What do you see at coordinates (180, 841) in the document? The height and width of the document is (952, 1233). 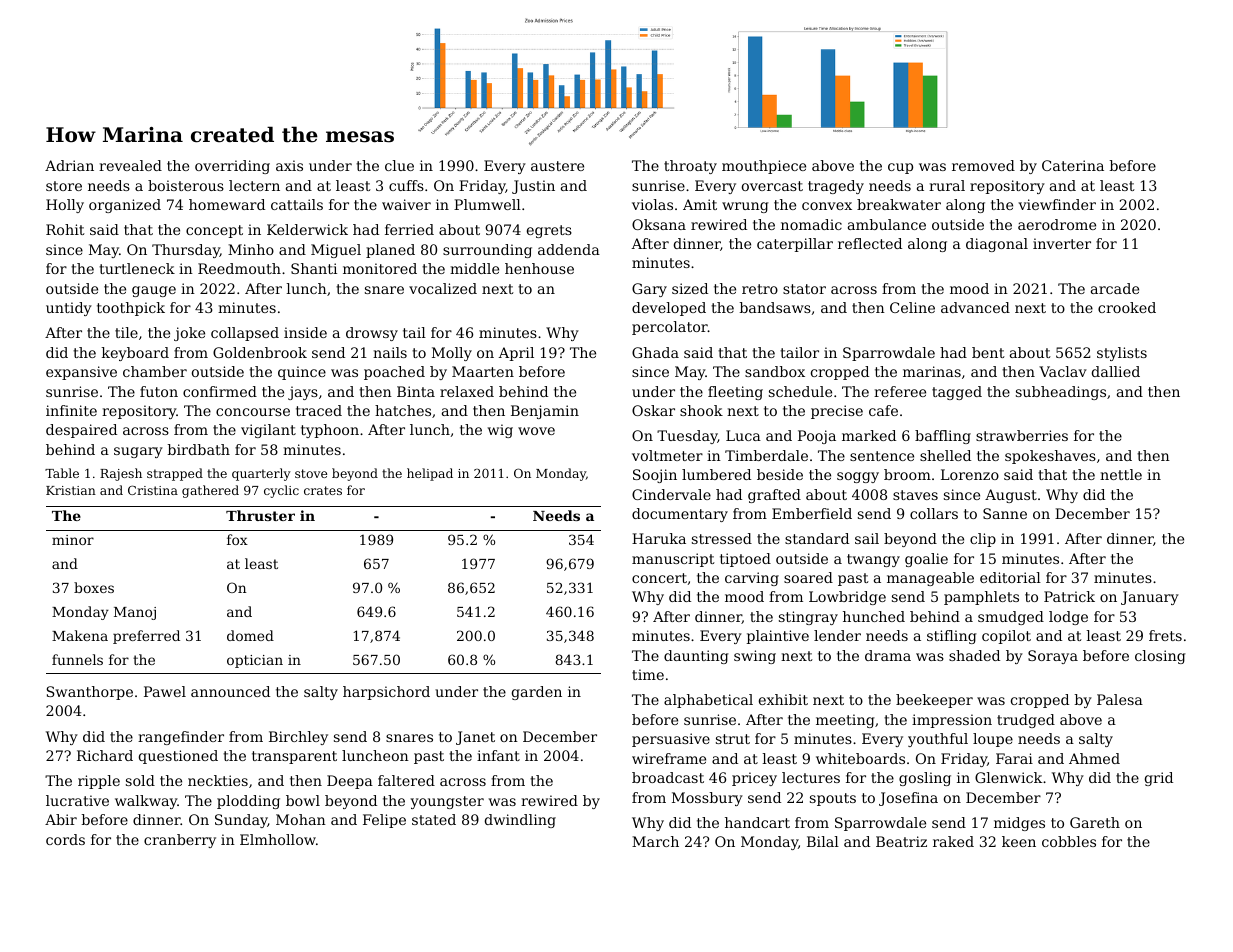 I see `cranberry` at bounding box center [180, 841].
